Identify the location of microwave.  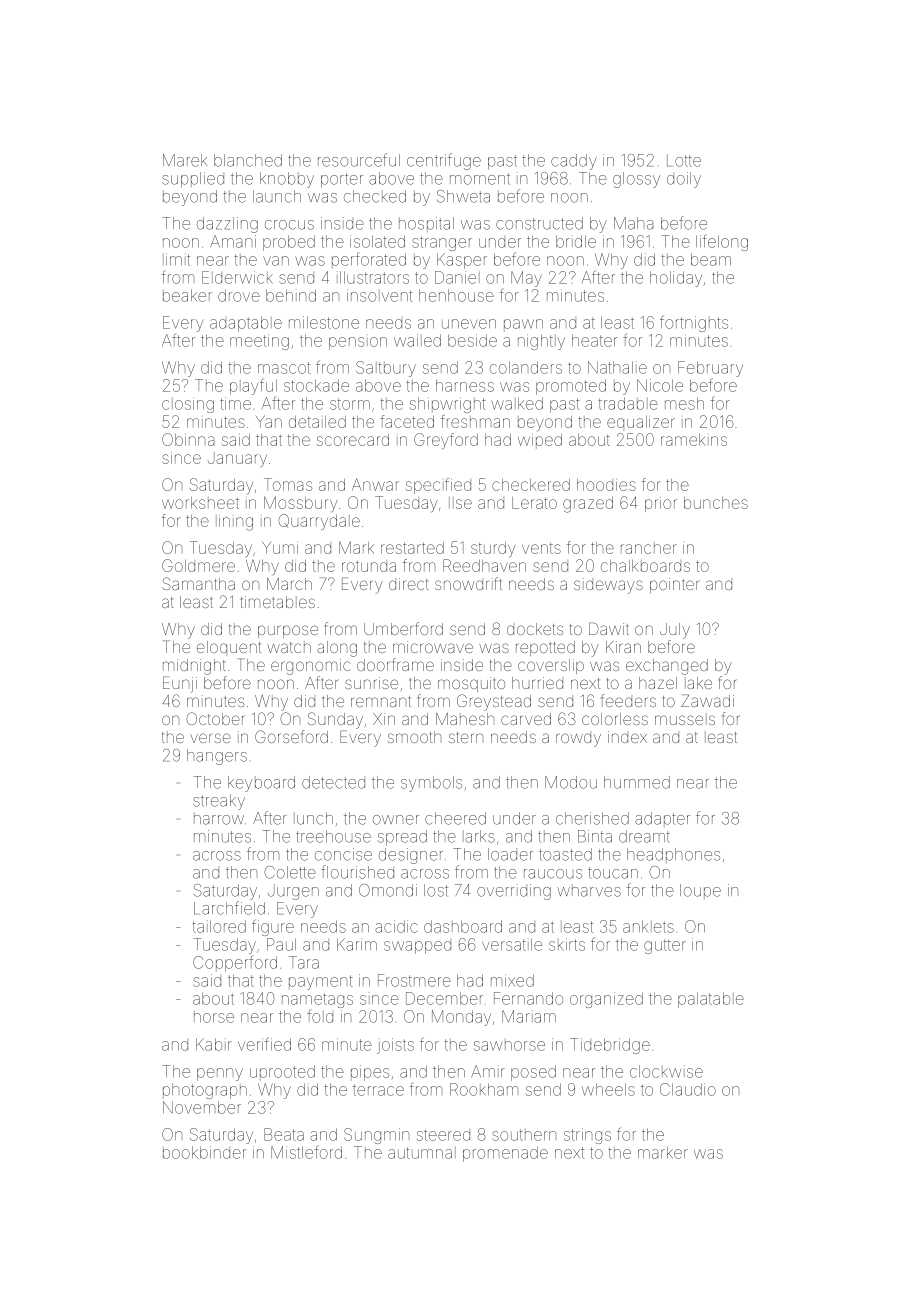
(433, 647).
